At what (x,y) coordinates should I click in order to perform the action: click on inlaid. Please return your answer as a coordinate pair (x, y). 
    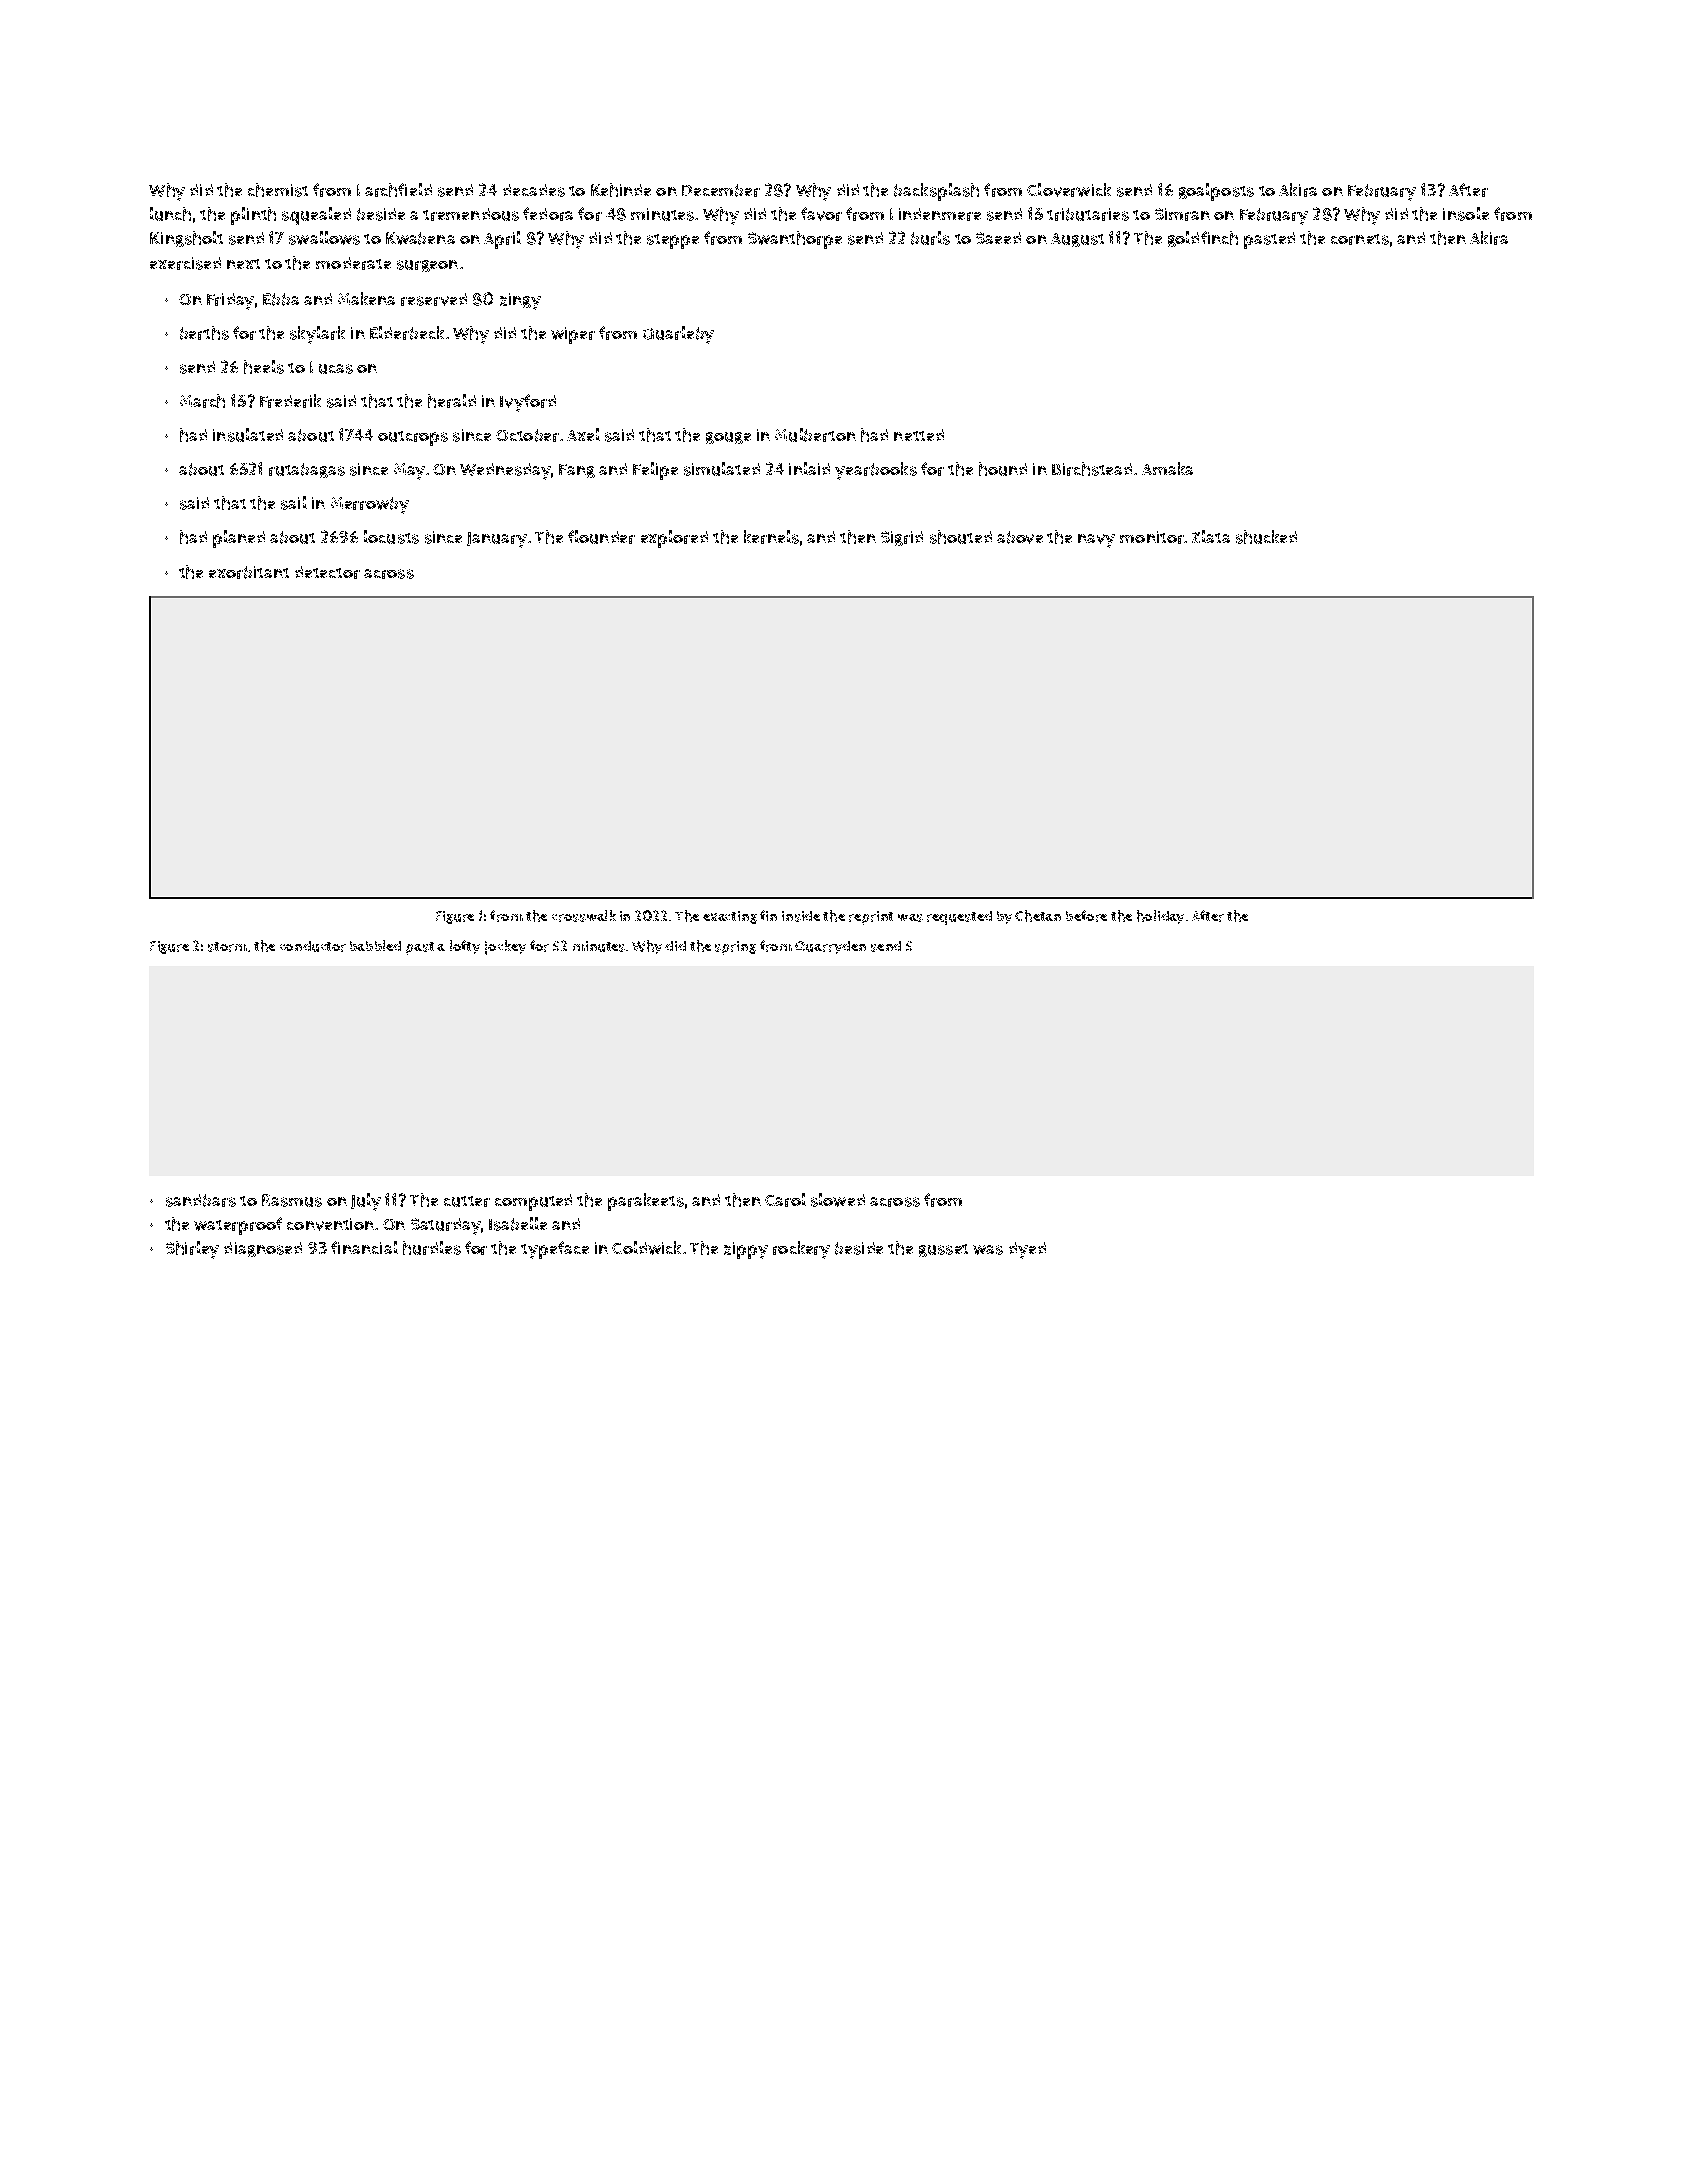
    Looking at the image, I should click on (809, 468).
